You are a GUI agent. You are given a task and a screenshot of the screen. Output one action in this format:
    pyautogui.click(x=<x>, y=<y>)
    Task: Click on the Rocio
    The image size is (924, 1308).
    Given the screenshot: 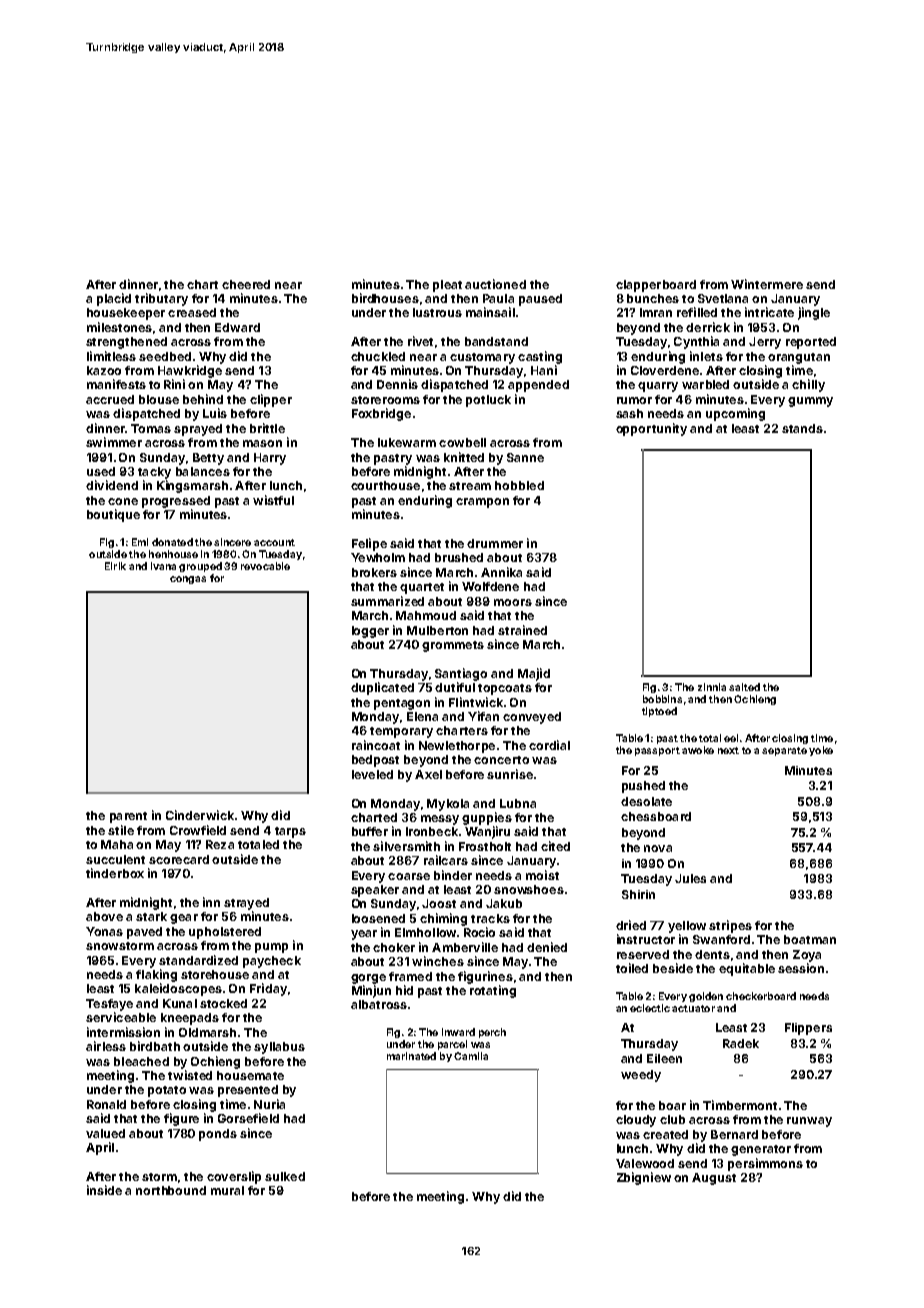 What is the action you would take?
    pyautogui.click(x=479, y=932)
